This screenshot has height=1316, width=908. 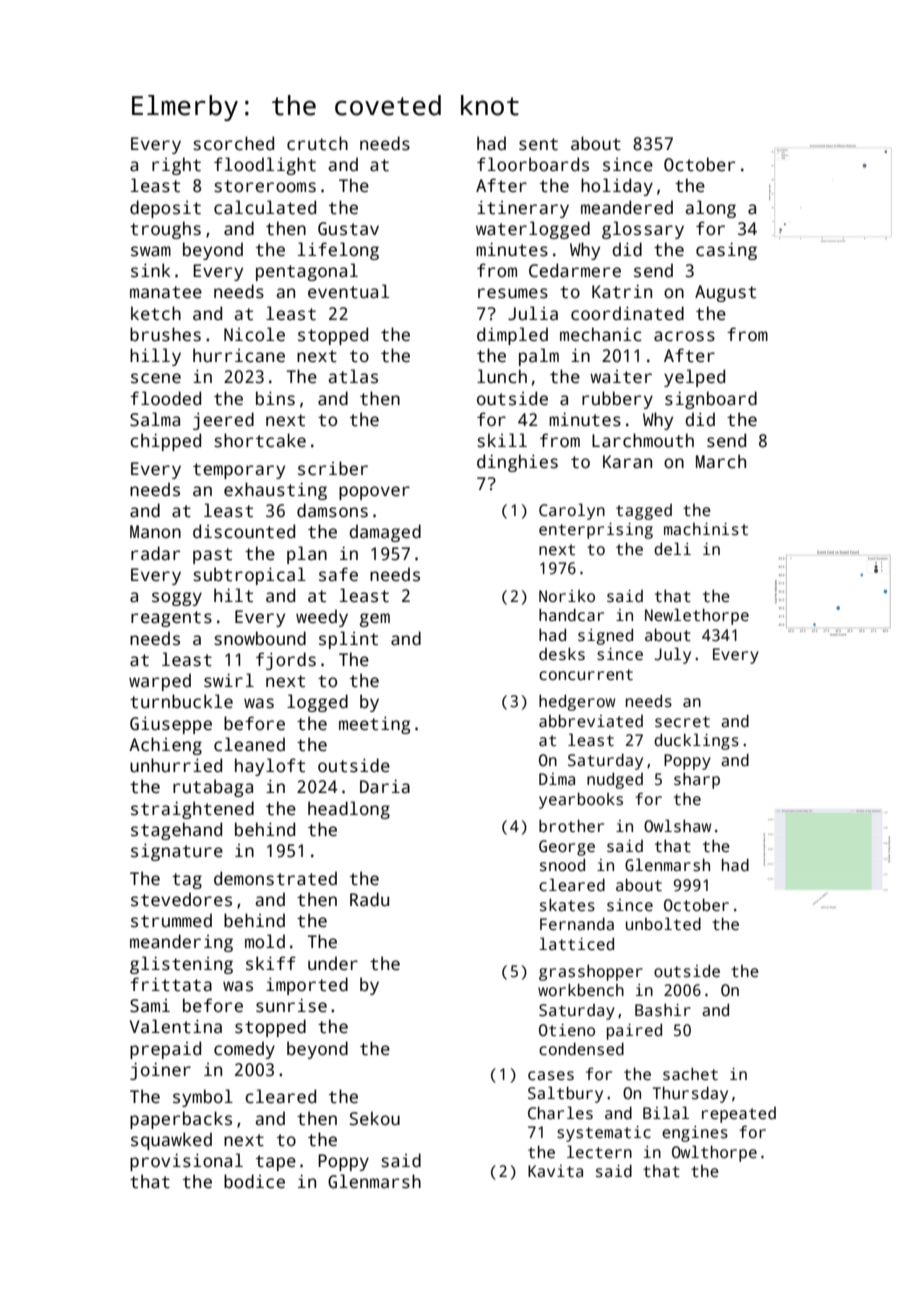 What do you see at coordinates (385, 786) in the screenshot?
I see `Daria` at bounding box center [385, 786].
